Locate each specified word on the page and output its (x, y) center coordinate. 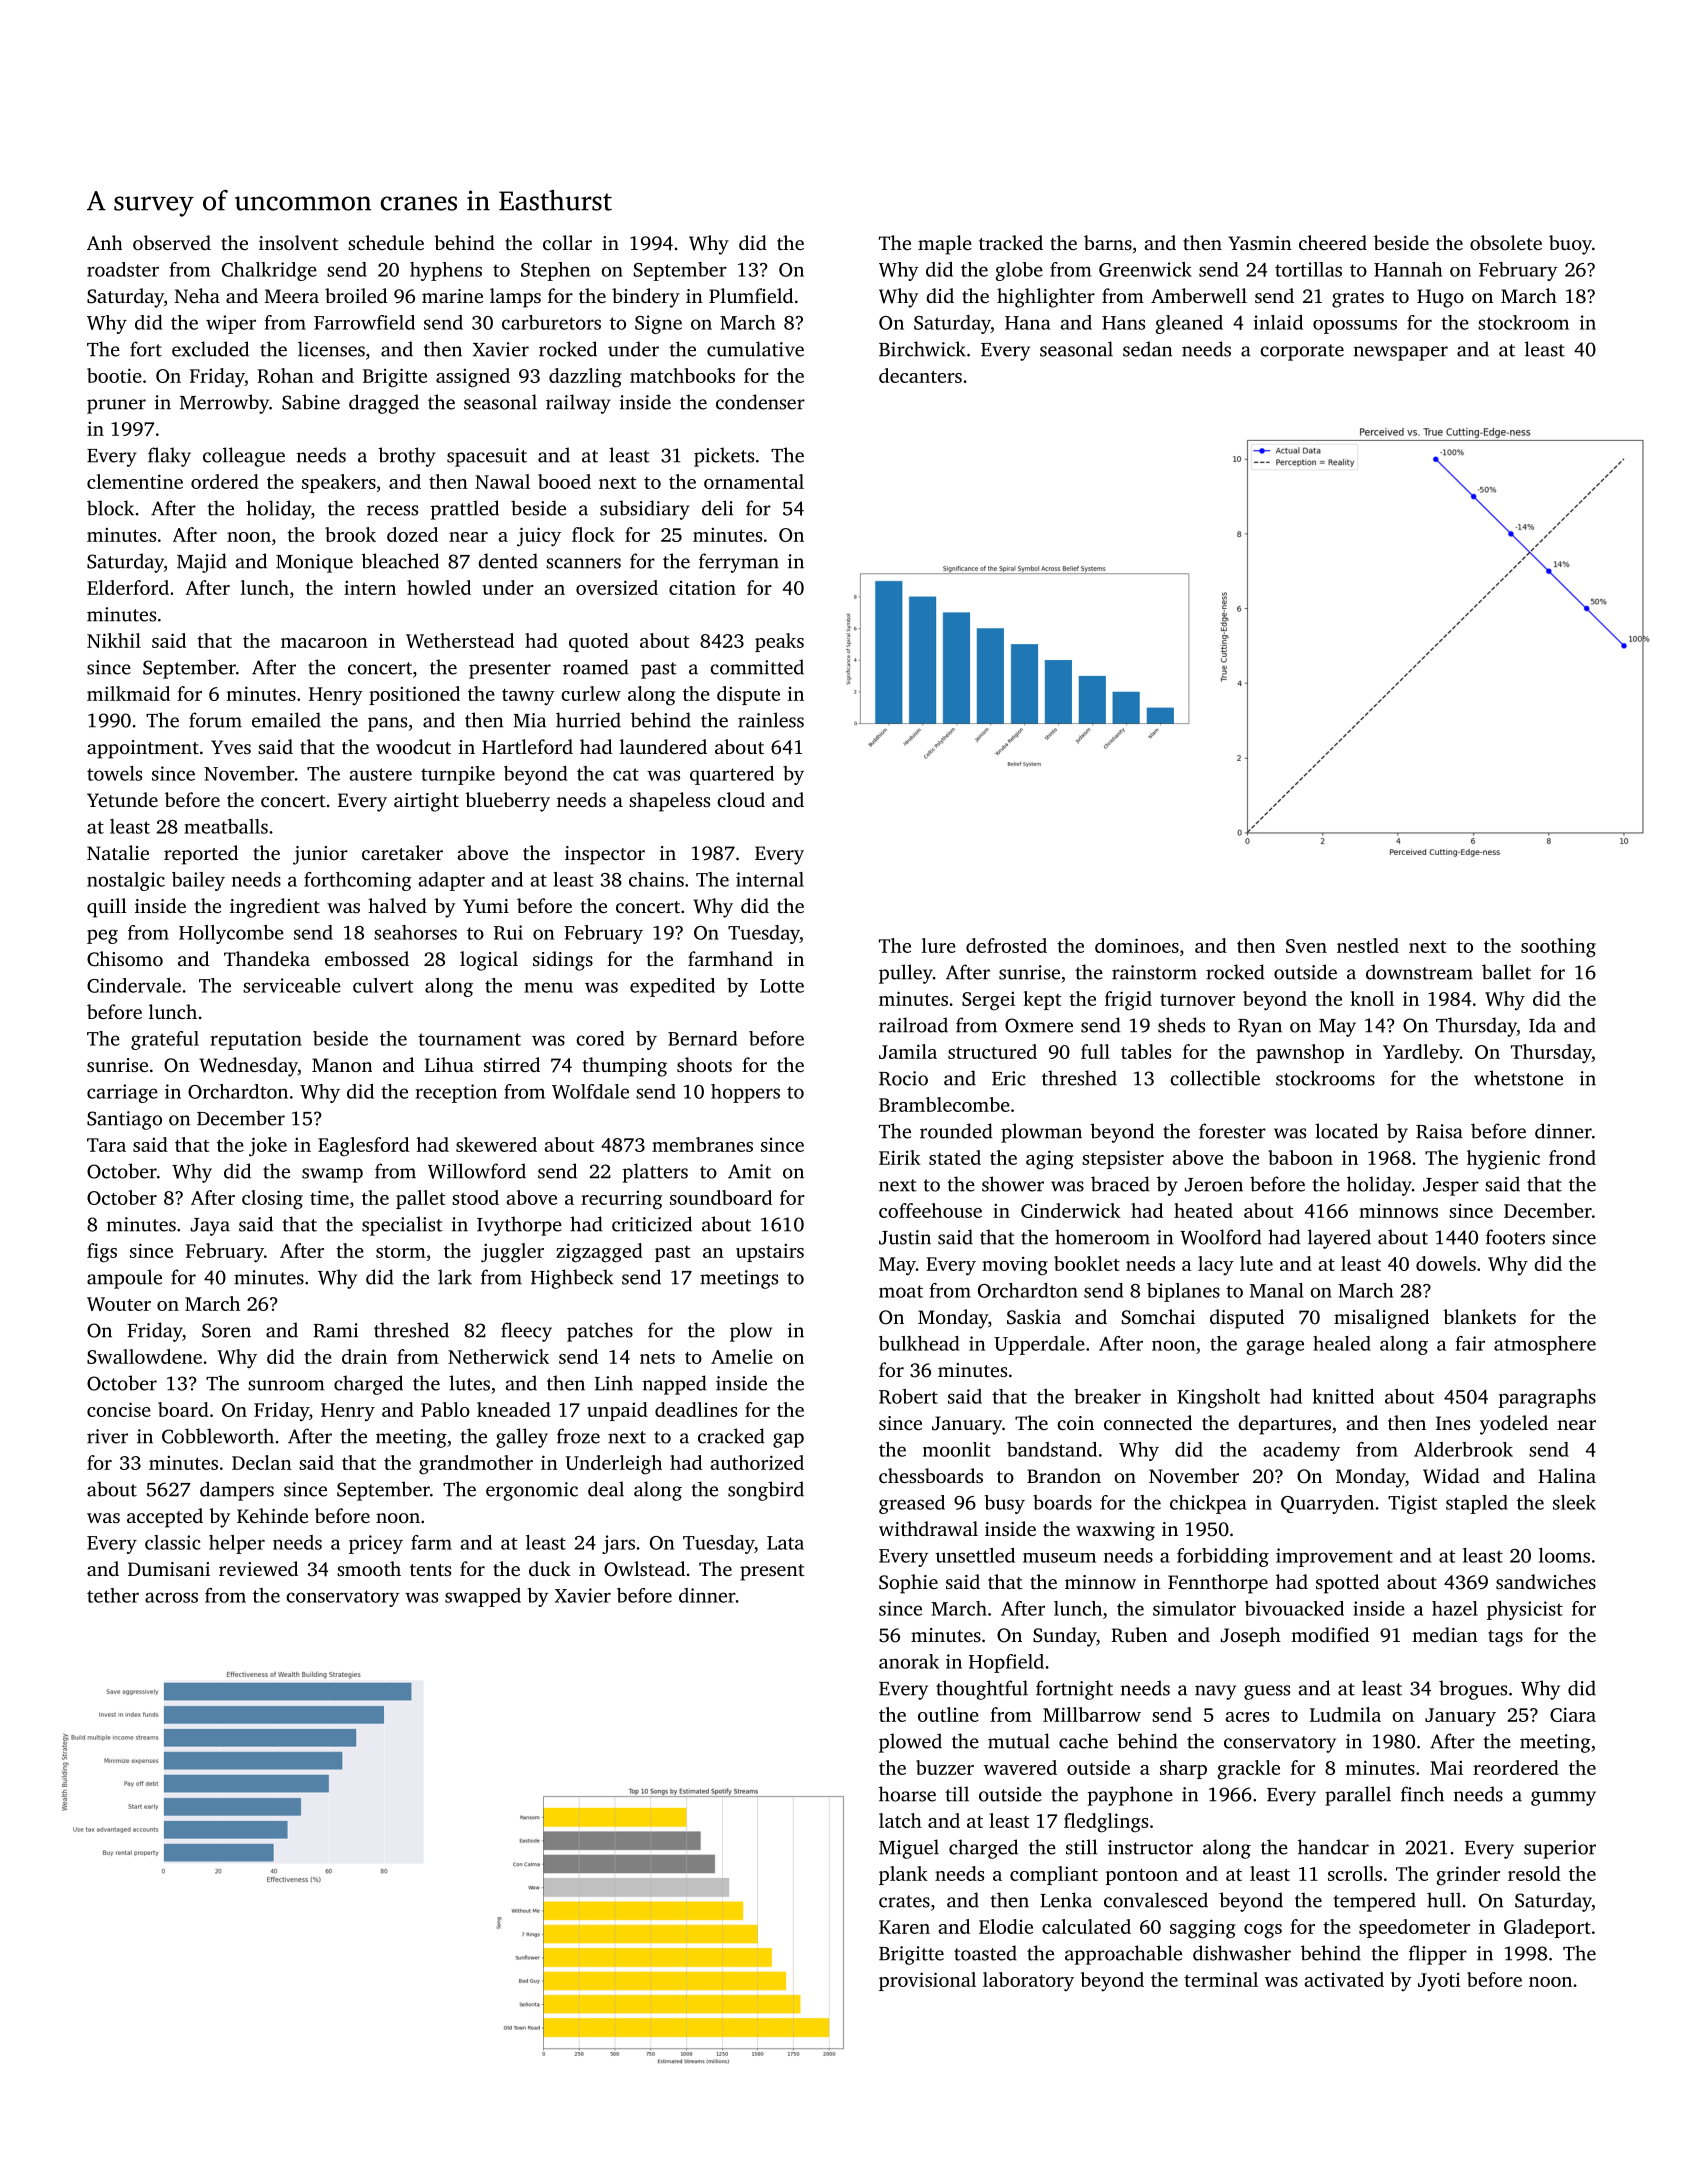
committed (757, 667)
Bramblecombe (944, 1104)
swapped (483, 1597)
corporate (1302, 352)
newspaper (1401, 353)
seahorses (415, 932)
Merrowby (224, 404)
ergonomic (532, 1491)
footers (1515, 1237)
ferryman (739, 563)
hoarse (907, 1794)
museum (1059, 1558)
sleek (1574, 1502)
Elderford (128, 587)
